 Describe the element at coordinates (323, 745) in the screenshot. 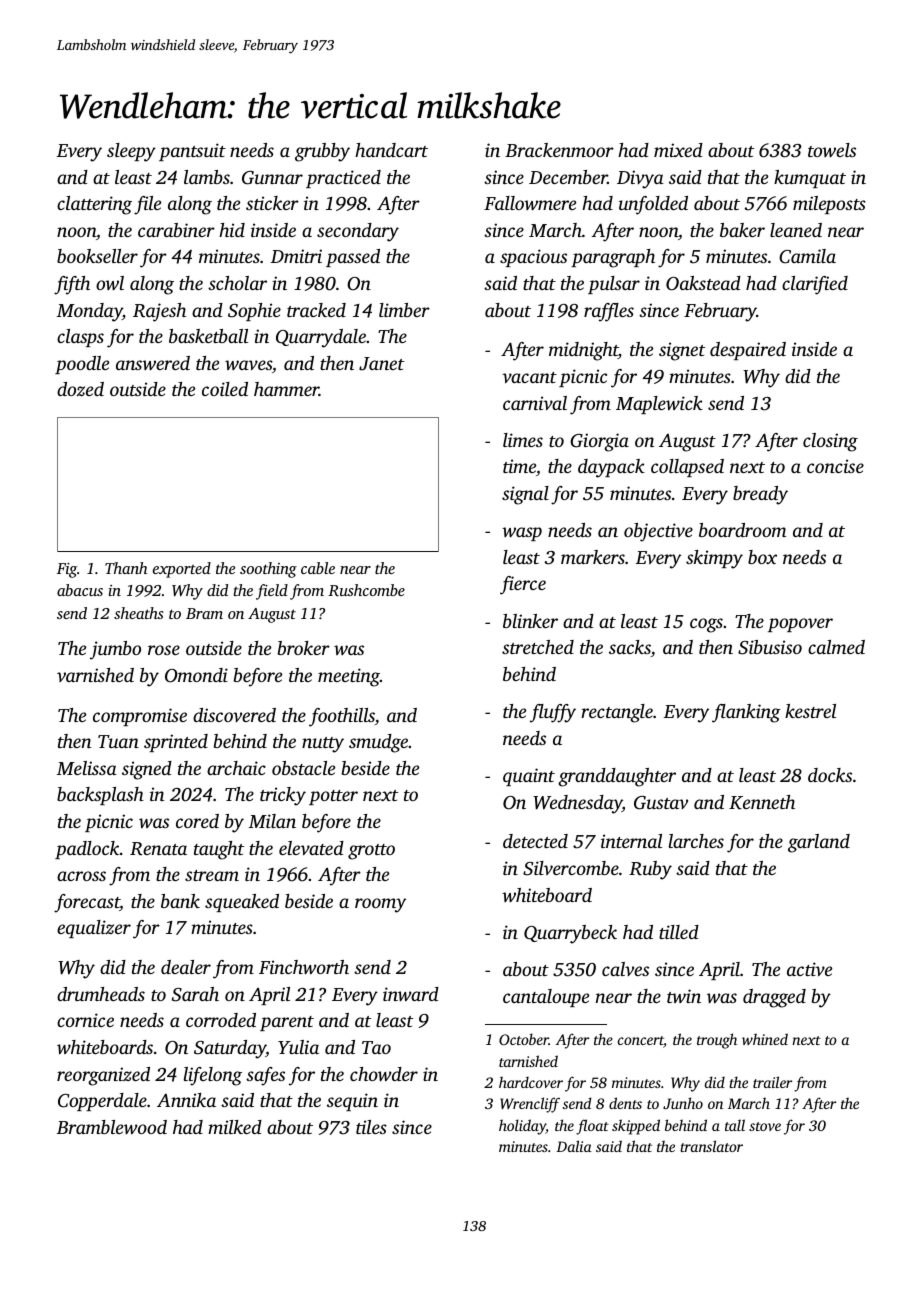

I see `nutty` at that location.
